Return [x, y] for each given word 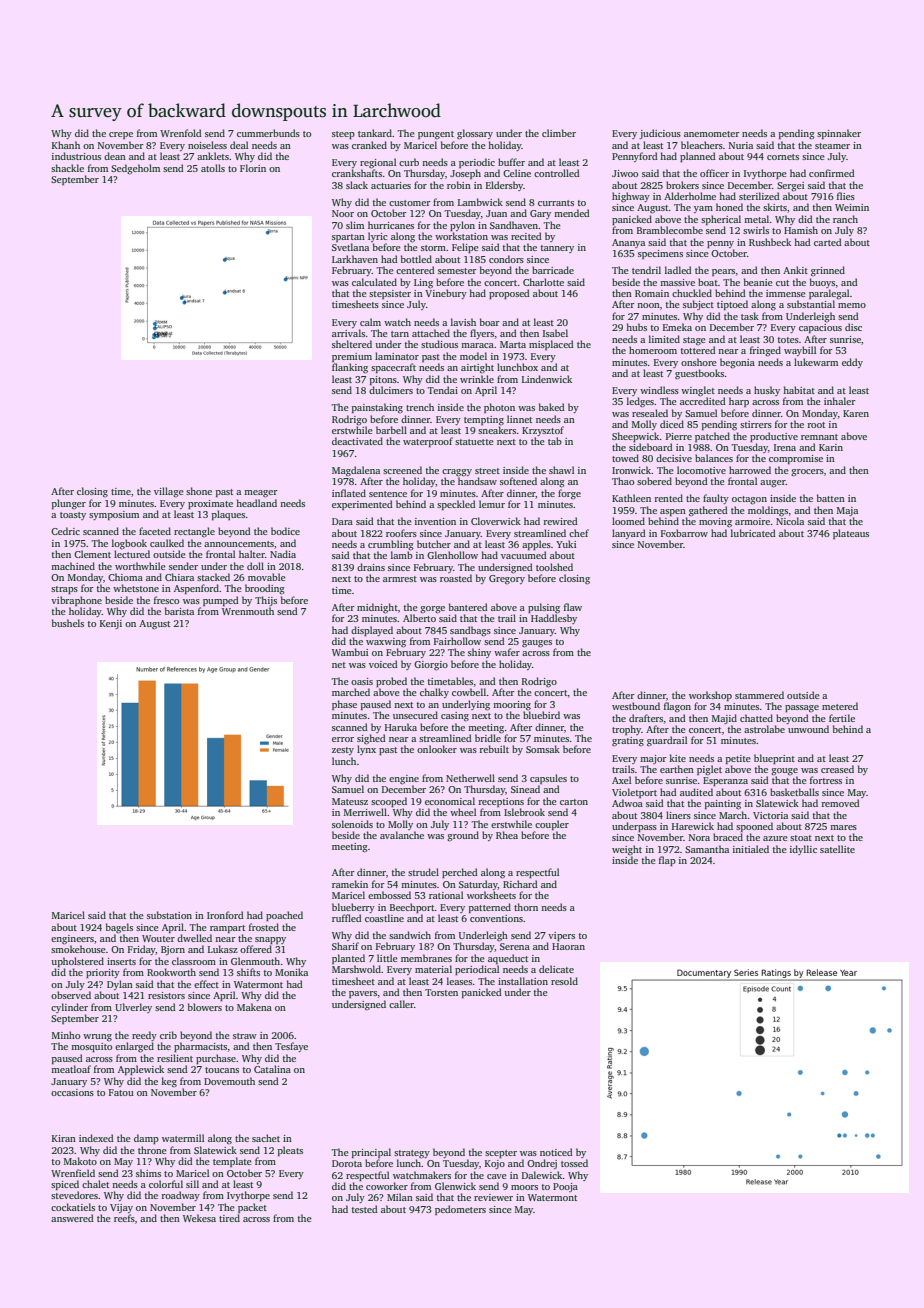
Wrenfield [73, 1173]
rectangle [194, 532]
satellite [837, 849]
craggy [457, 473]
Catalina [272, 1069]
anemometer [712, 134]
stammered [759, 695]
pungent [436, 135]
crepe [121, 135]
